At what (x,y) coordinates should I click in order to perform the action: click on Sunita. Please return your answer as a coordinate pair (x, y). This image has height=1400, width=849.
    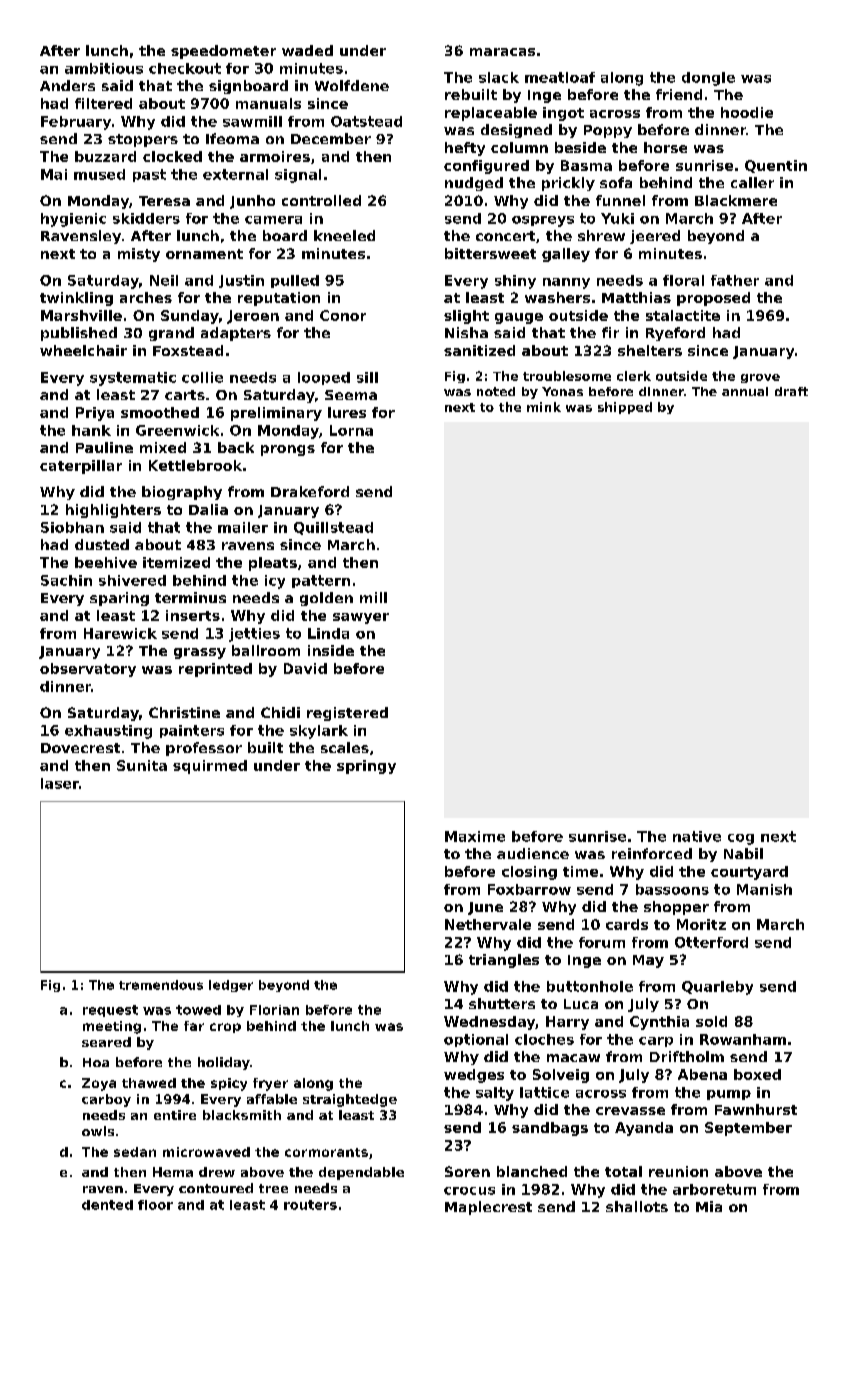
    Looking at the image, I should click on (142, 765).
